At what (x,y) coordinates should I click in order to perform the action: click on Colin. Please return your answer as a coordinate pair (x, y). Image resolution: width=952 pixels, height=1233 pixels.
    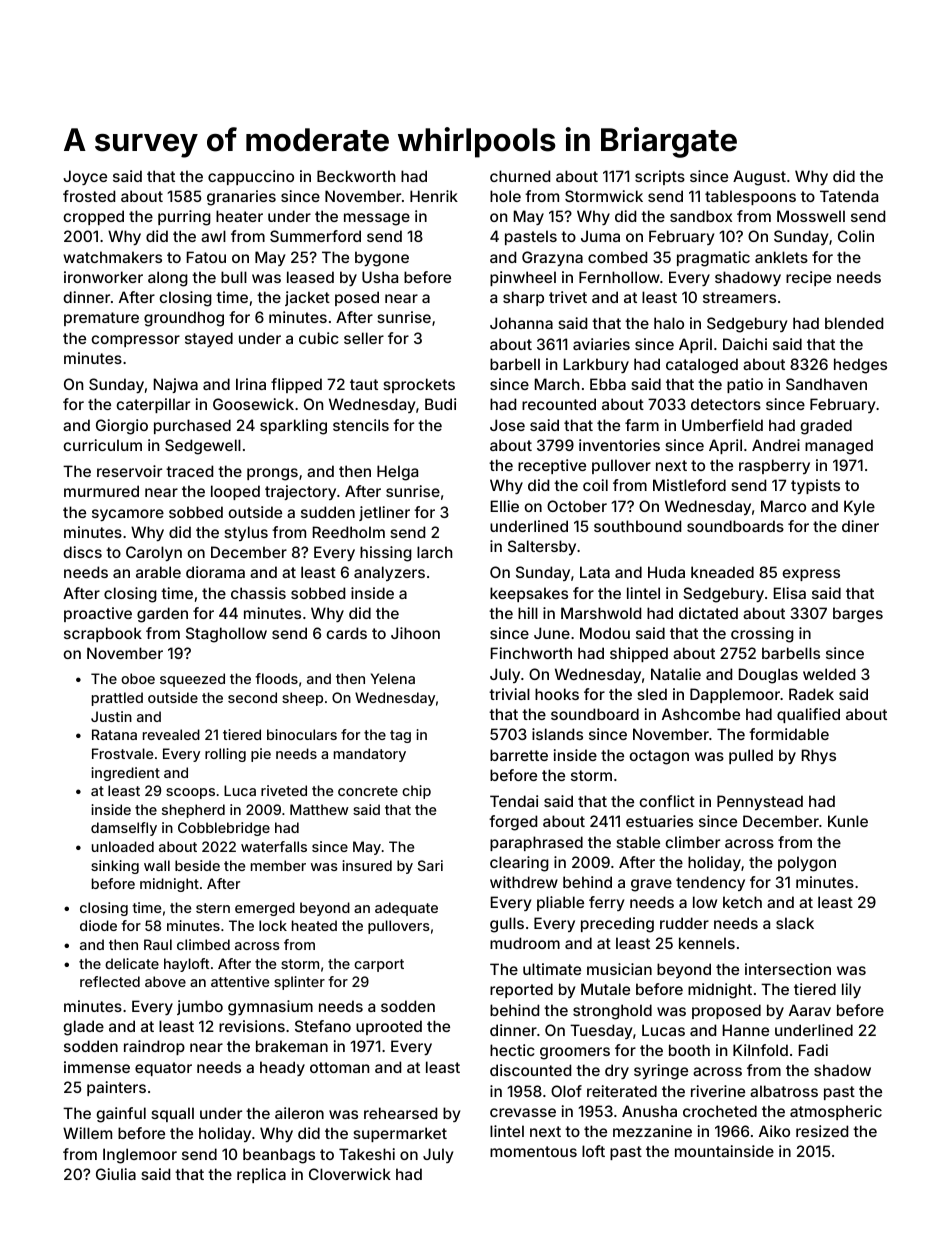
    Looking at the image, I should click on (856, 236).
